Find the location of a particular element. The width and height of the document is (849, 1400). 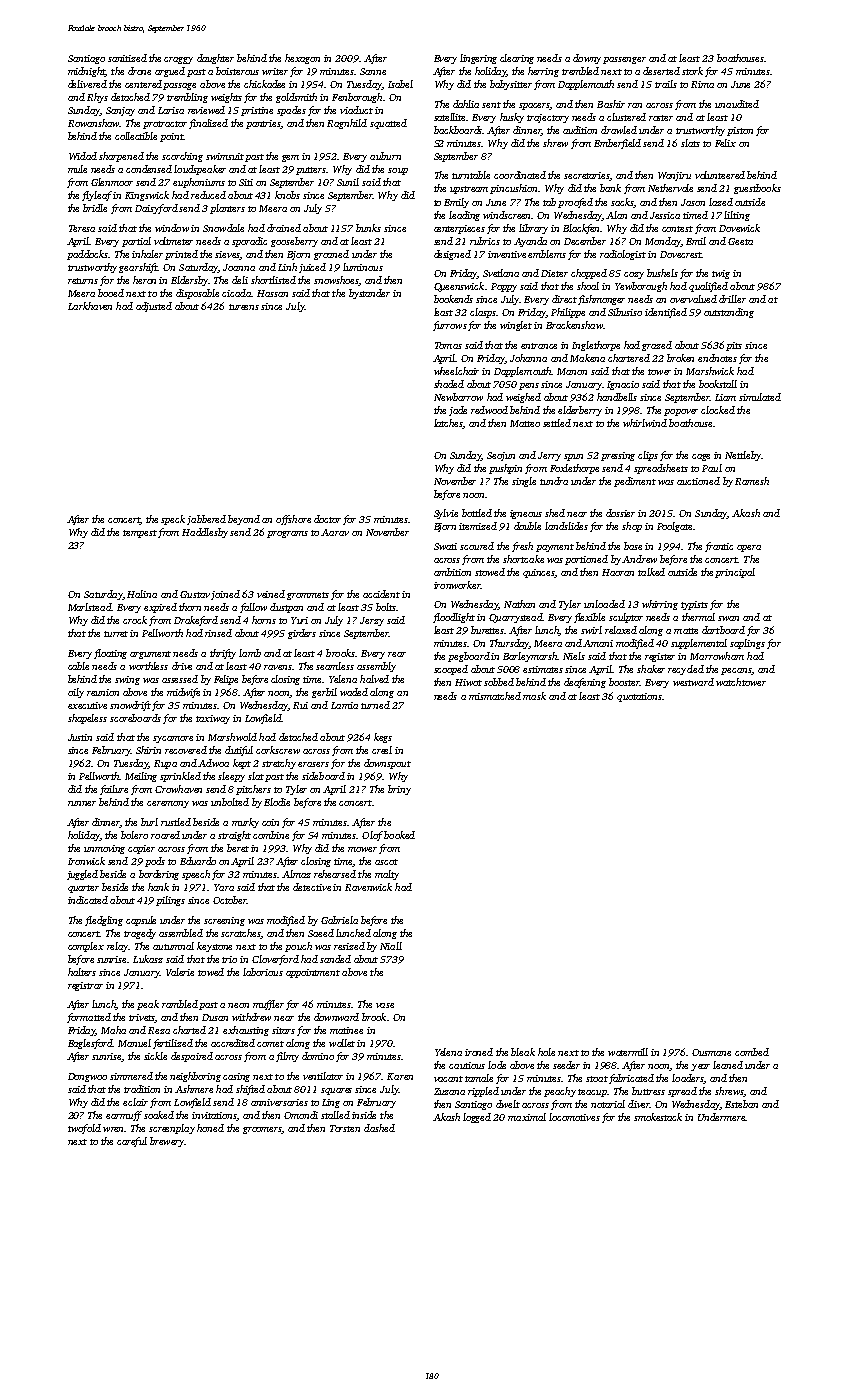

designed is located at coordinates (452, 255).
